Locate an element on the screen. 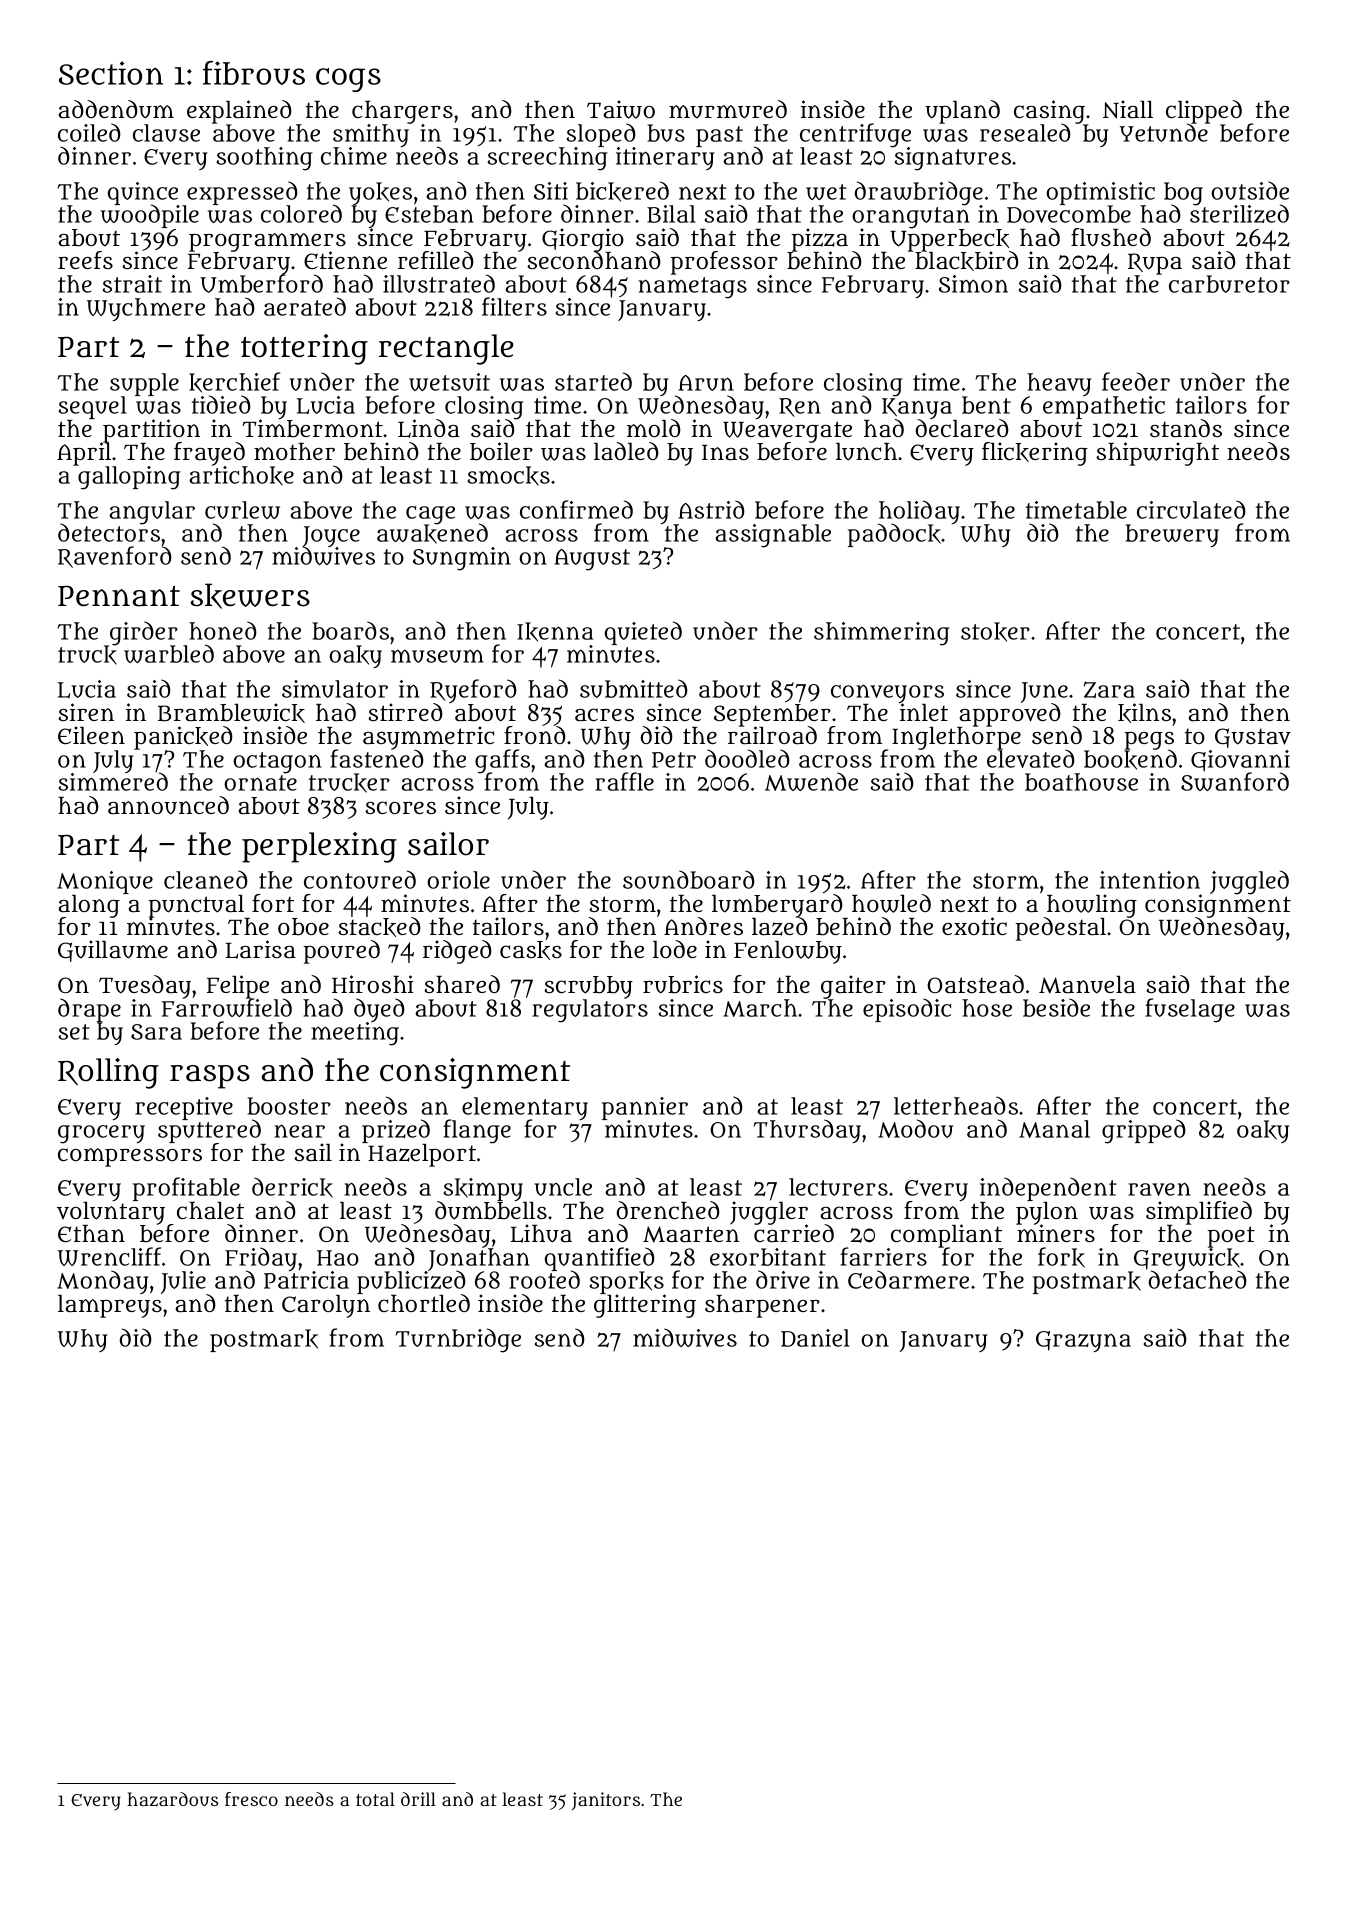  pizza is located at coordinates (819, 240).
